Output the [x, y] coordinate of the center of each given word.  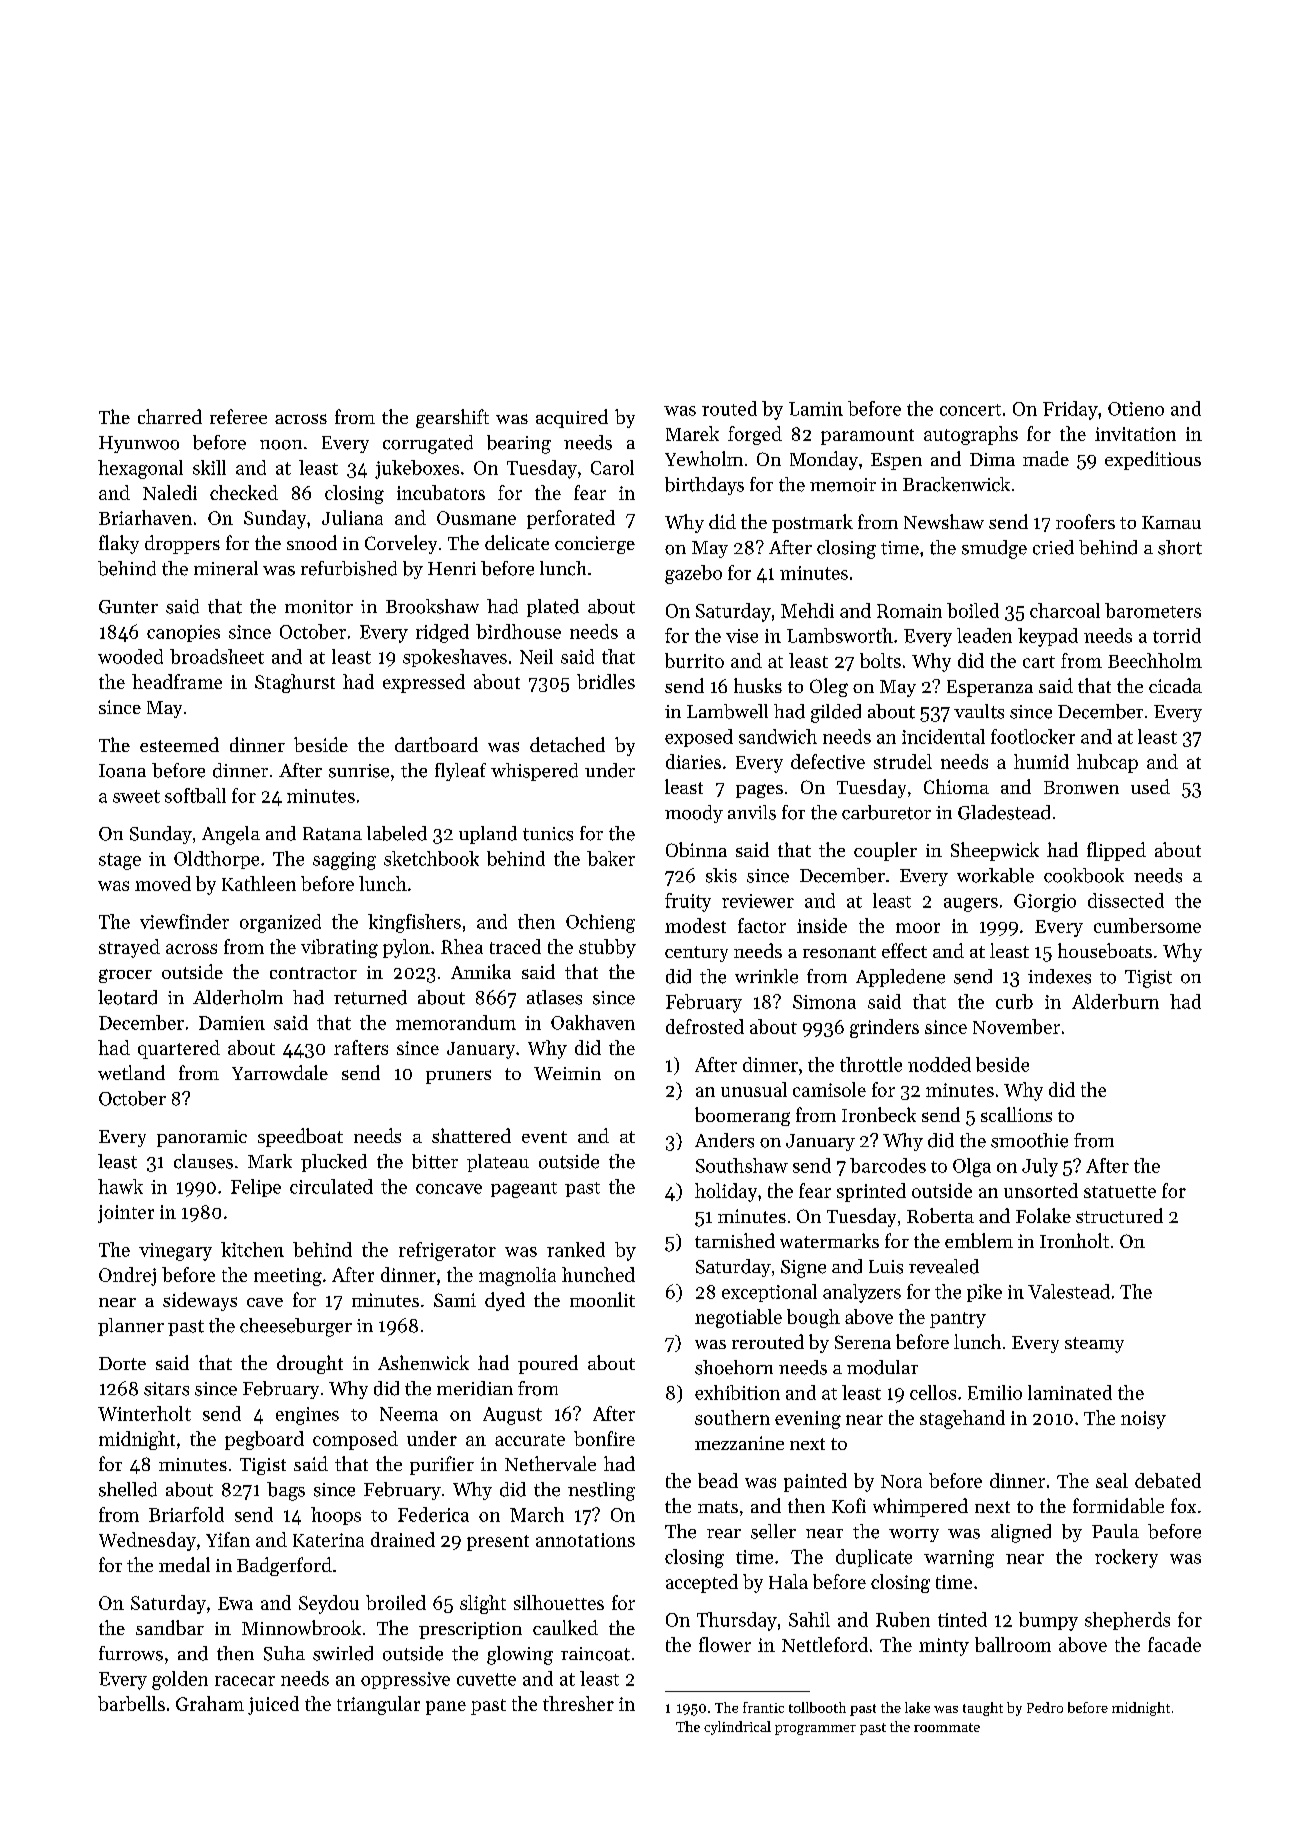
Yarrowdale [280, 1072]
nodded [939, 1064]
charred [170, 416]
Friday [1070, 410]
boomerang [742, 1116]
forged [755, 435]
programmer [815, 1730]
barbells [131, 1703]
